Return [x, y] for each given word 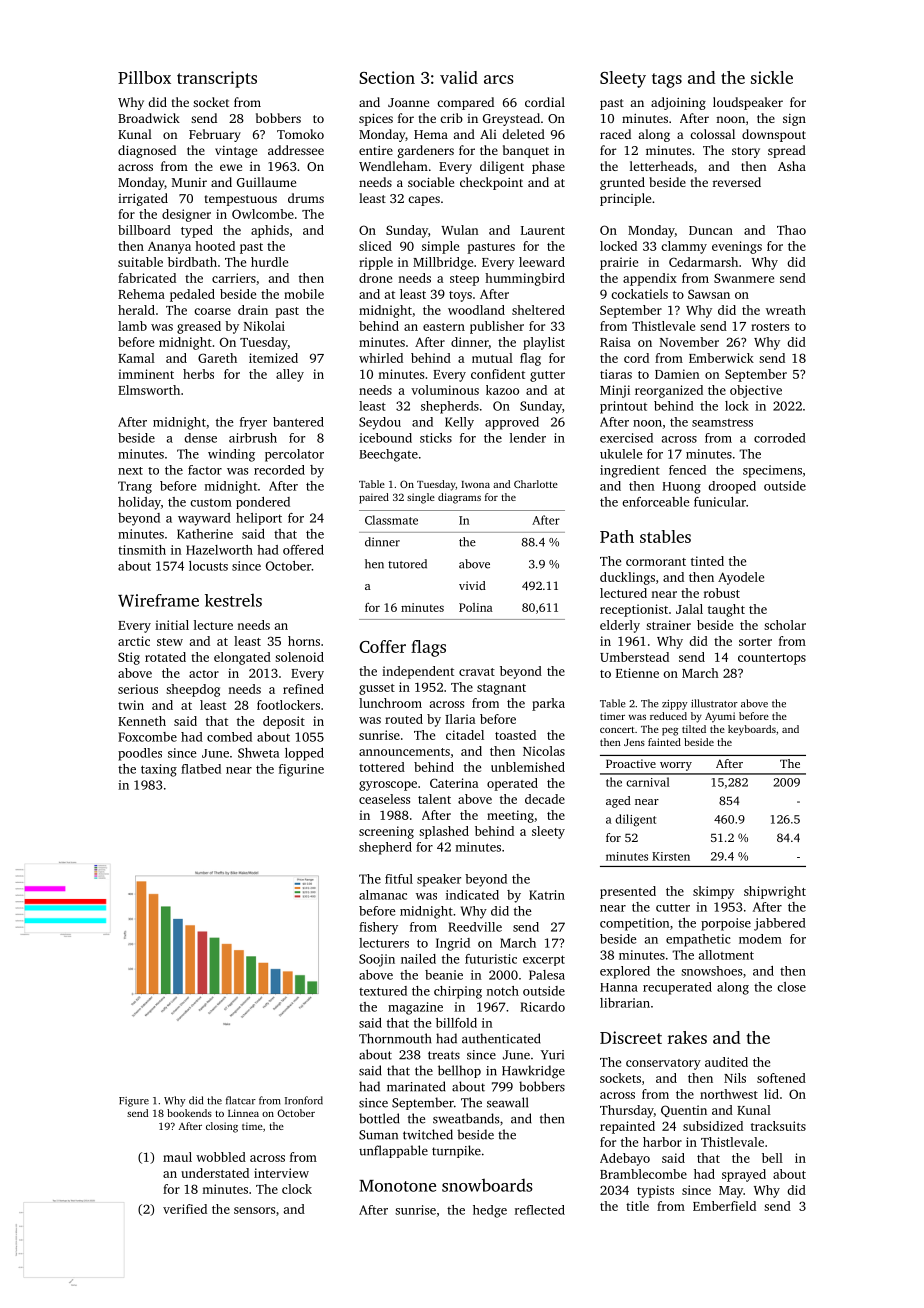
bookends [189, 1113]
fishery [378, 928]
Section [387, 77]
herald [136, 310]
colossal [712, 134]
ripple [376, 263]
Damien [677, 374]
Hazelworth [219, 550]
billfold [456, 1023]
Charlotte [536, 484]
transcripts [217, 79]
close [791, 987]
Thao [791, 230]
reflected [540, 1210]
